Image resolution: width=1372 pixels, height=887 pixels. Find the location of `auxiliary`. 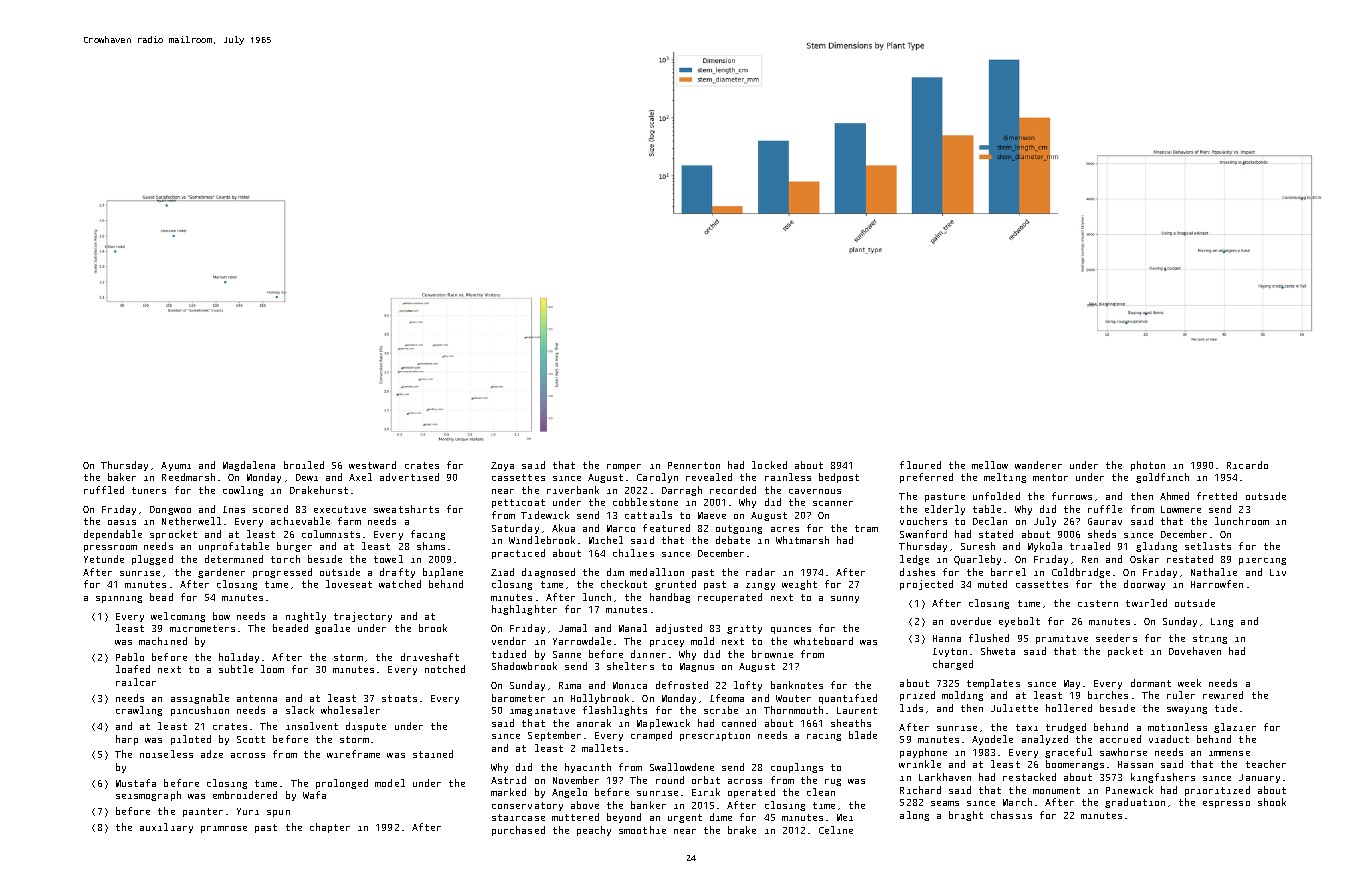

auxiliary is located at coordinates (166, 828).
